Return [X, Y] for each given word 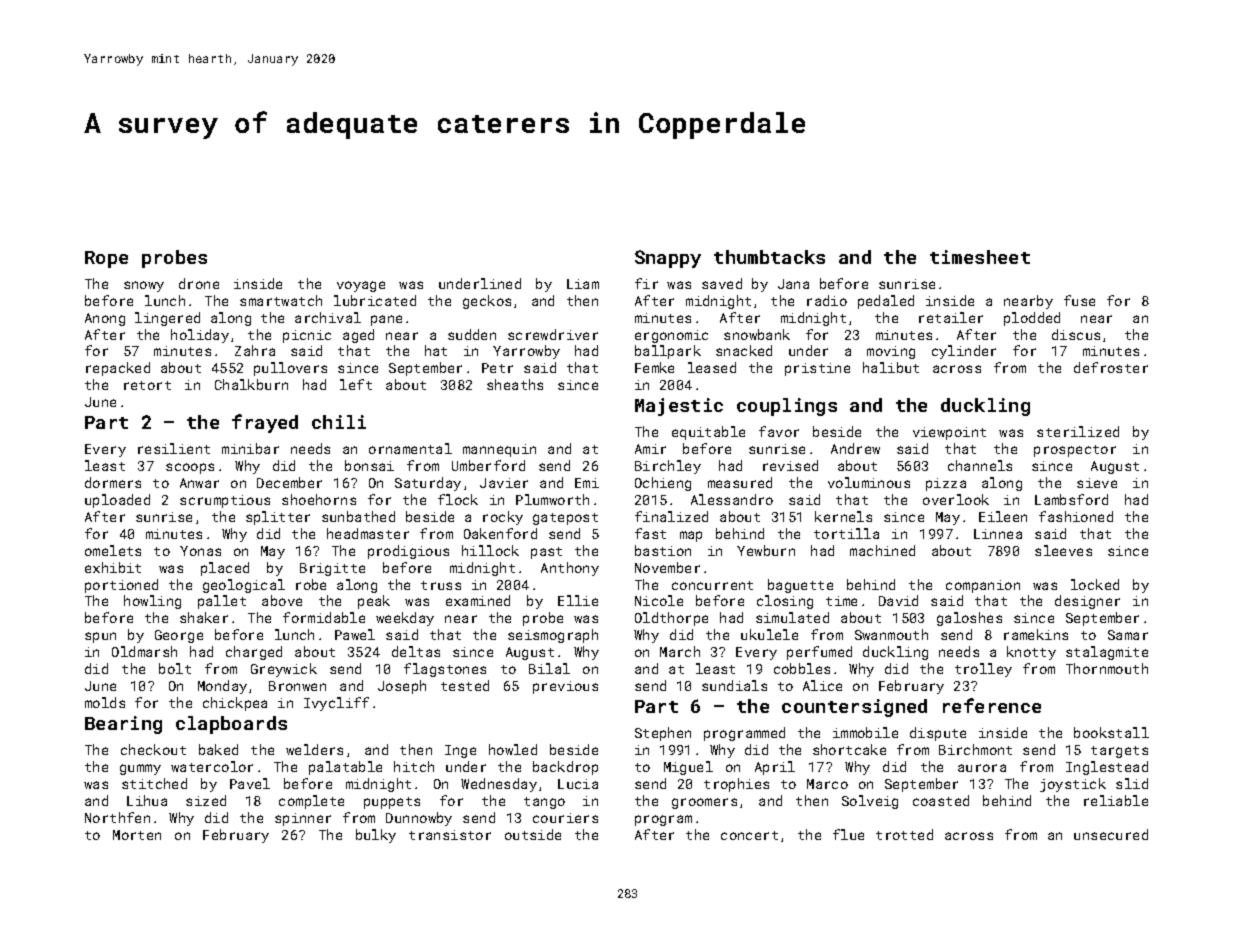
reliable [1116, 800]
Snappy [668, 259]
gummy [140, 769]
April [775, 768]
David [898, 600]
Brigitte [332, 569]
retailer [951, 317]
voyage [361, 286]
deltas [416, 651]
